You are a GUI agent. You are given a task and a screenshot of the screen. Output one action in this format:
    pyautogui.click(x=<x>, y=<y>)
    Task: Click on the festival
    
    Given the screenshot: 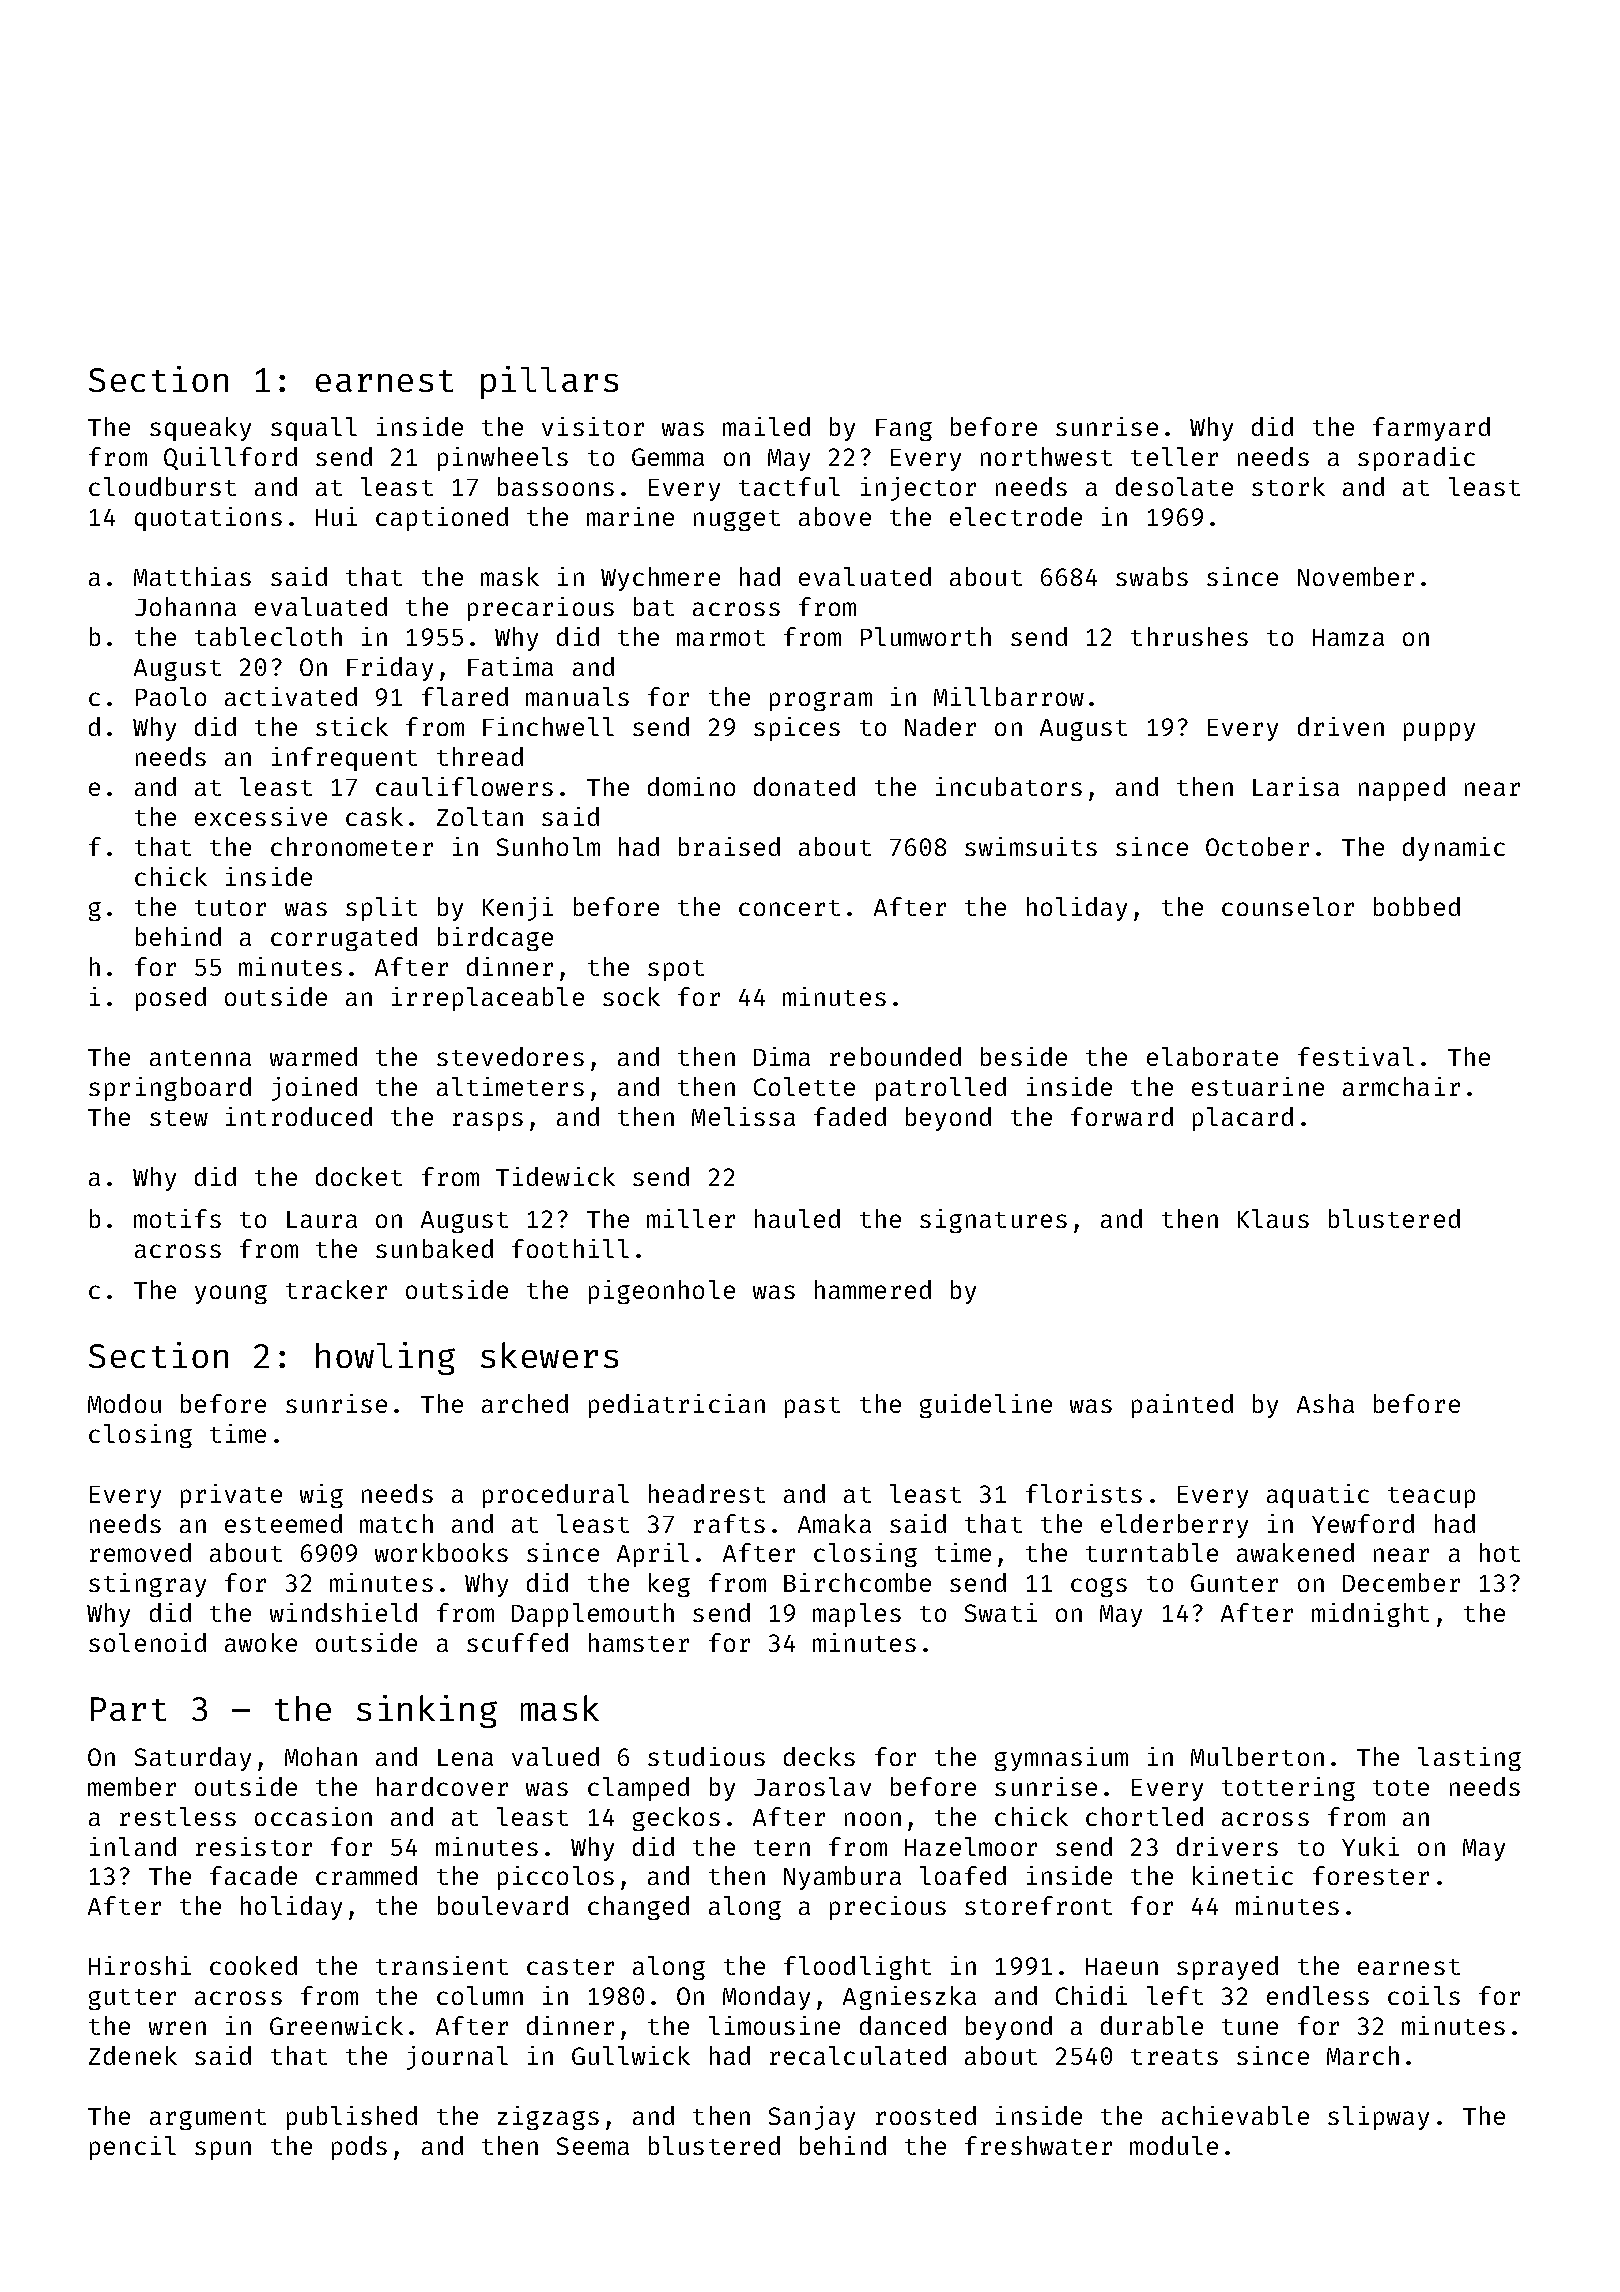 What is the action you would take?
    pyautogui.click(x=1356, y=1056)
